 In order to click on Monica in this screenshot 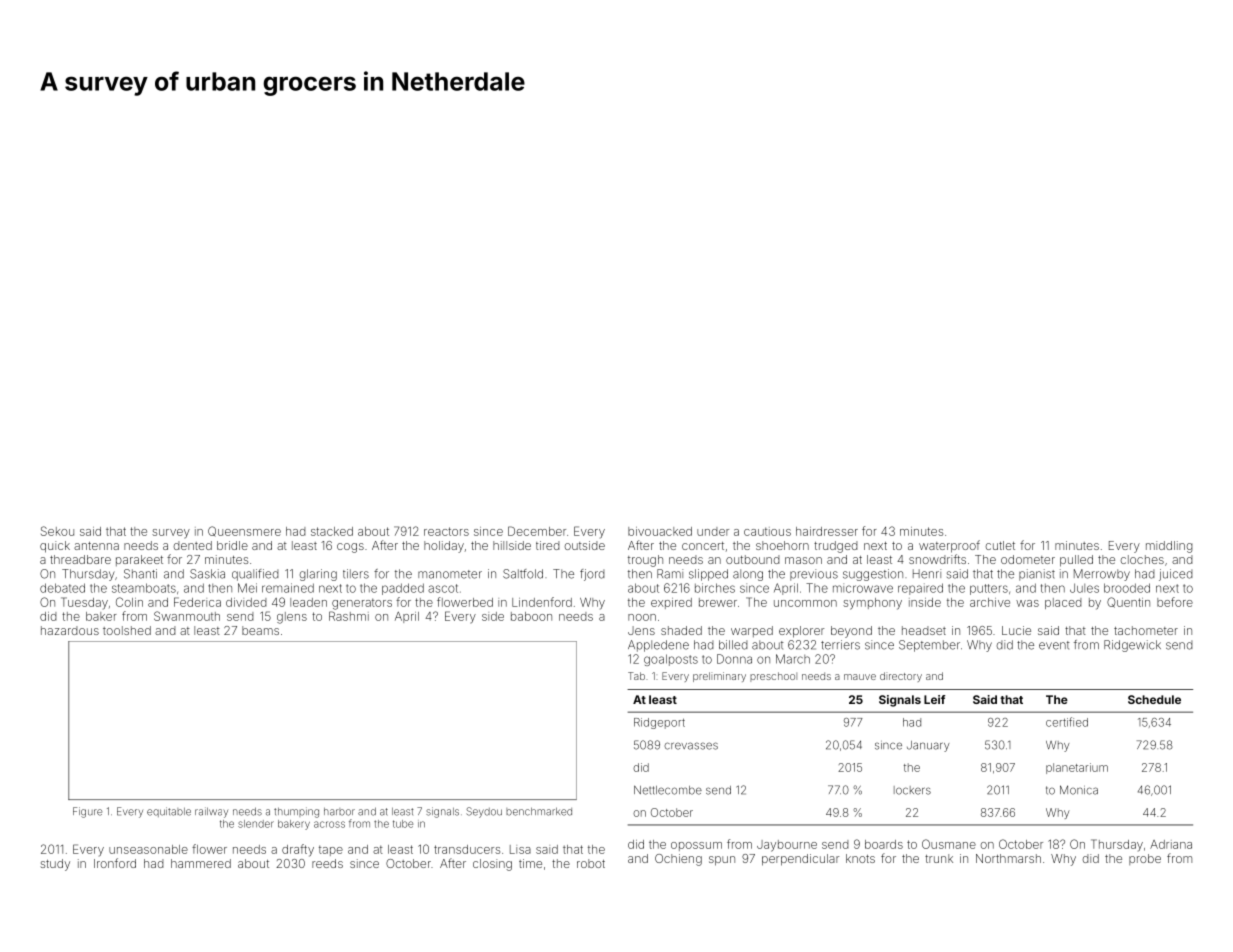, I will do `click(1079, 790)`.
